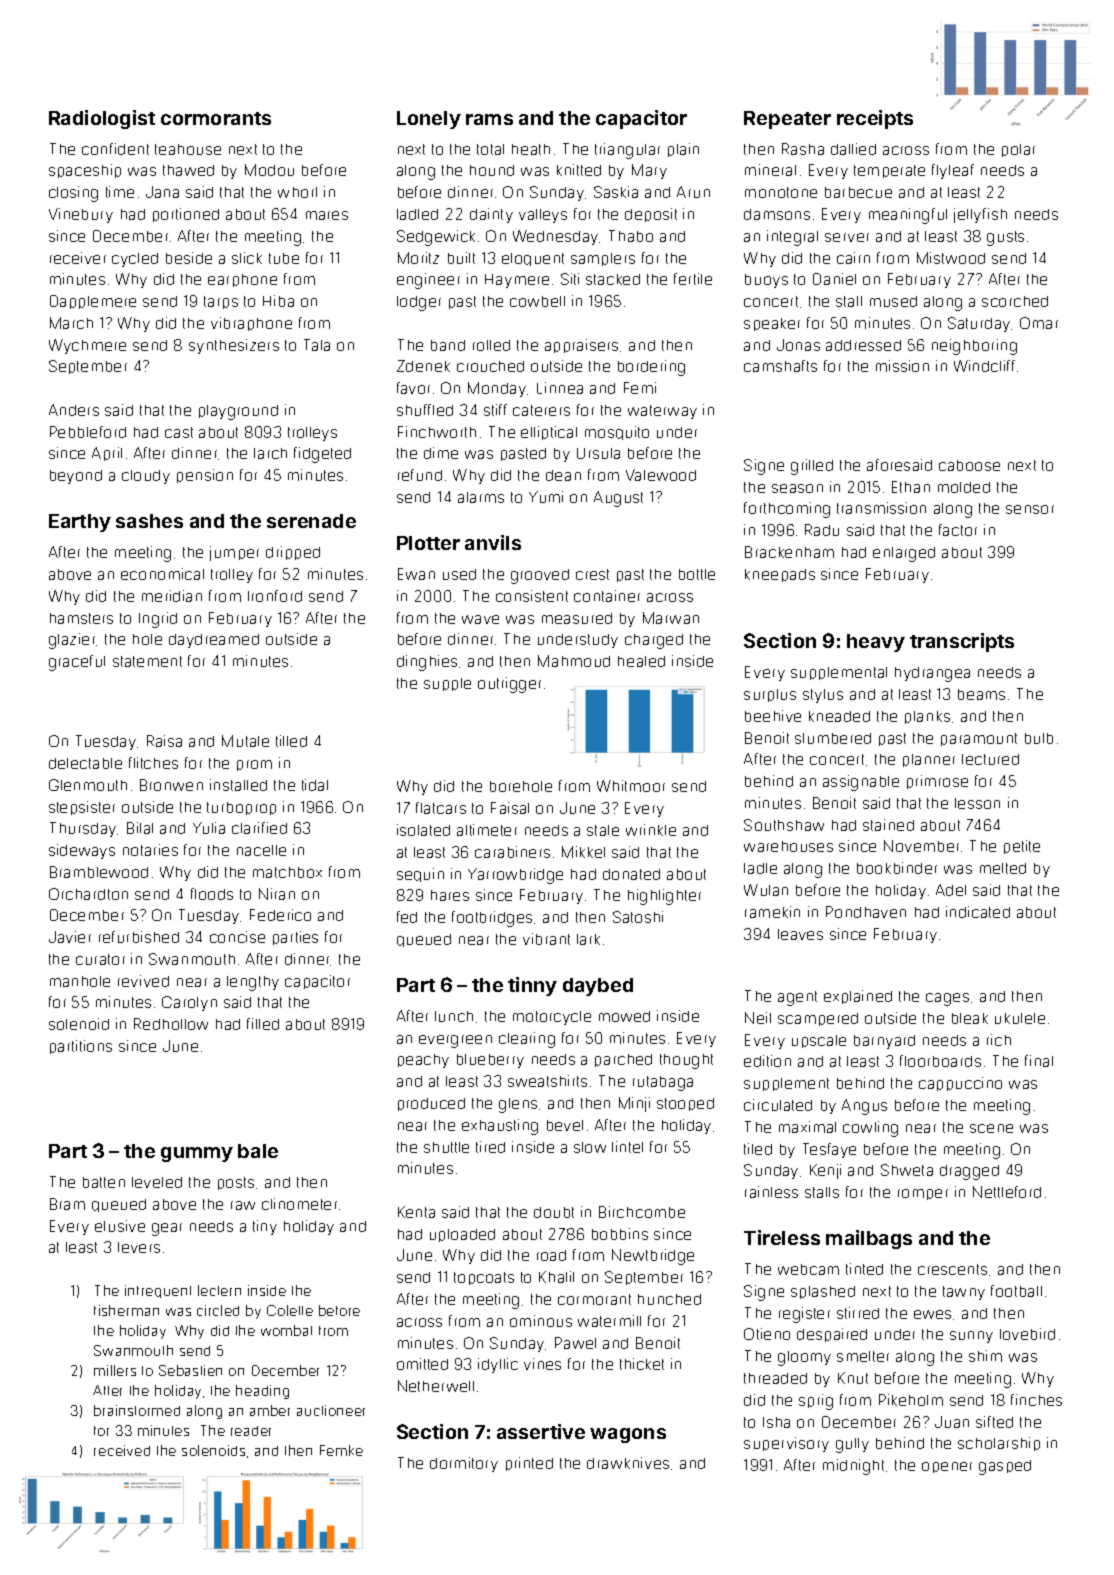 The image size is (1114, 1575). Describe the element at coordinates (627, 151) in the page. I see `triangular` at that location.
